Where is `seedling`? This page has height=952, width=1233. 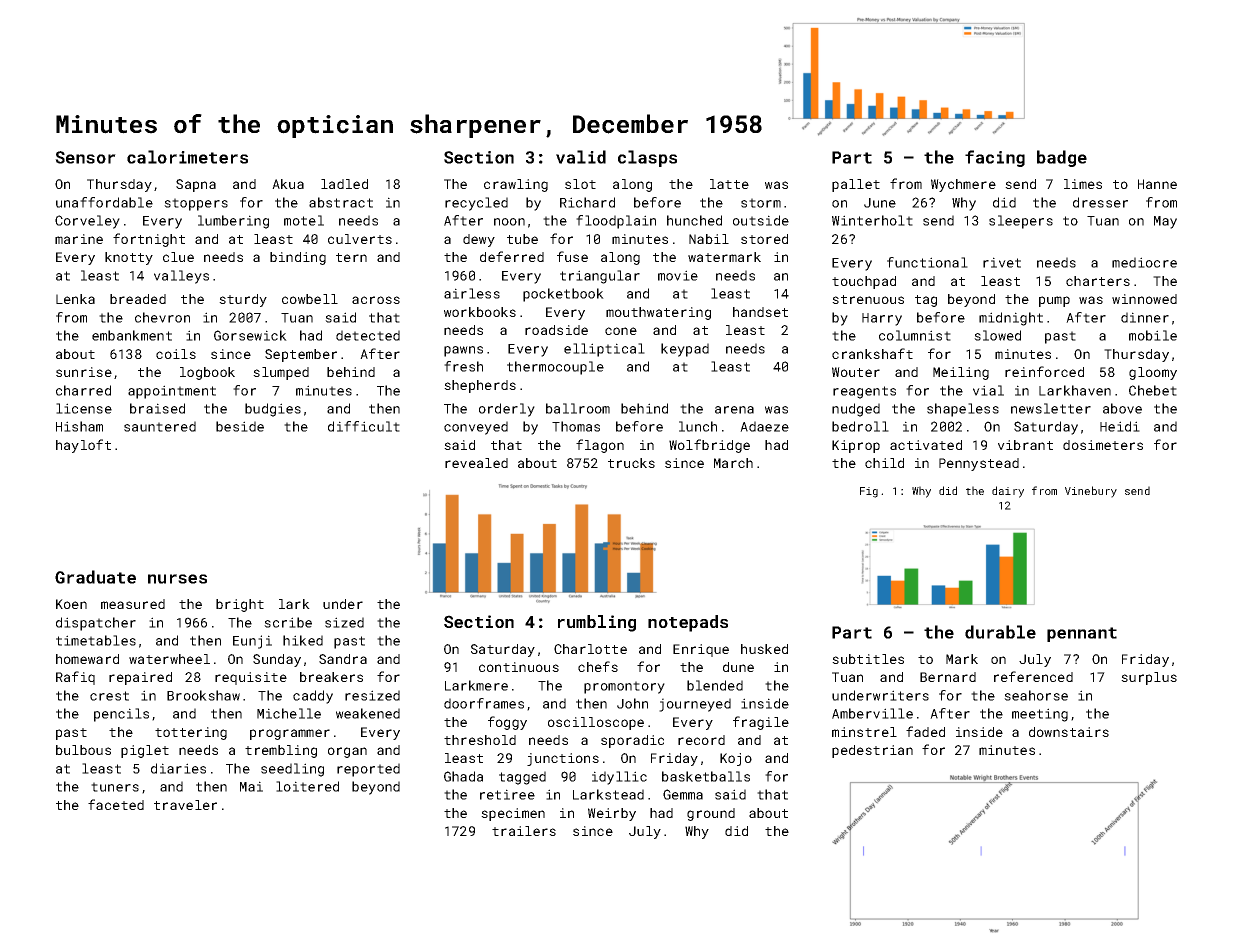
seedling is located at coordinates (292, 770).
